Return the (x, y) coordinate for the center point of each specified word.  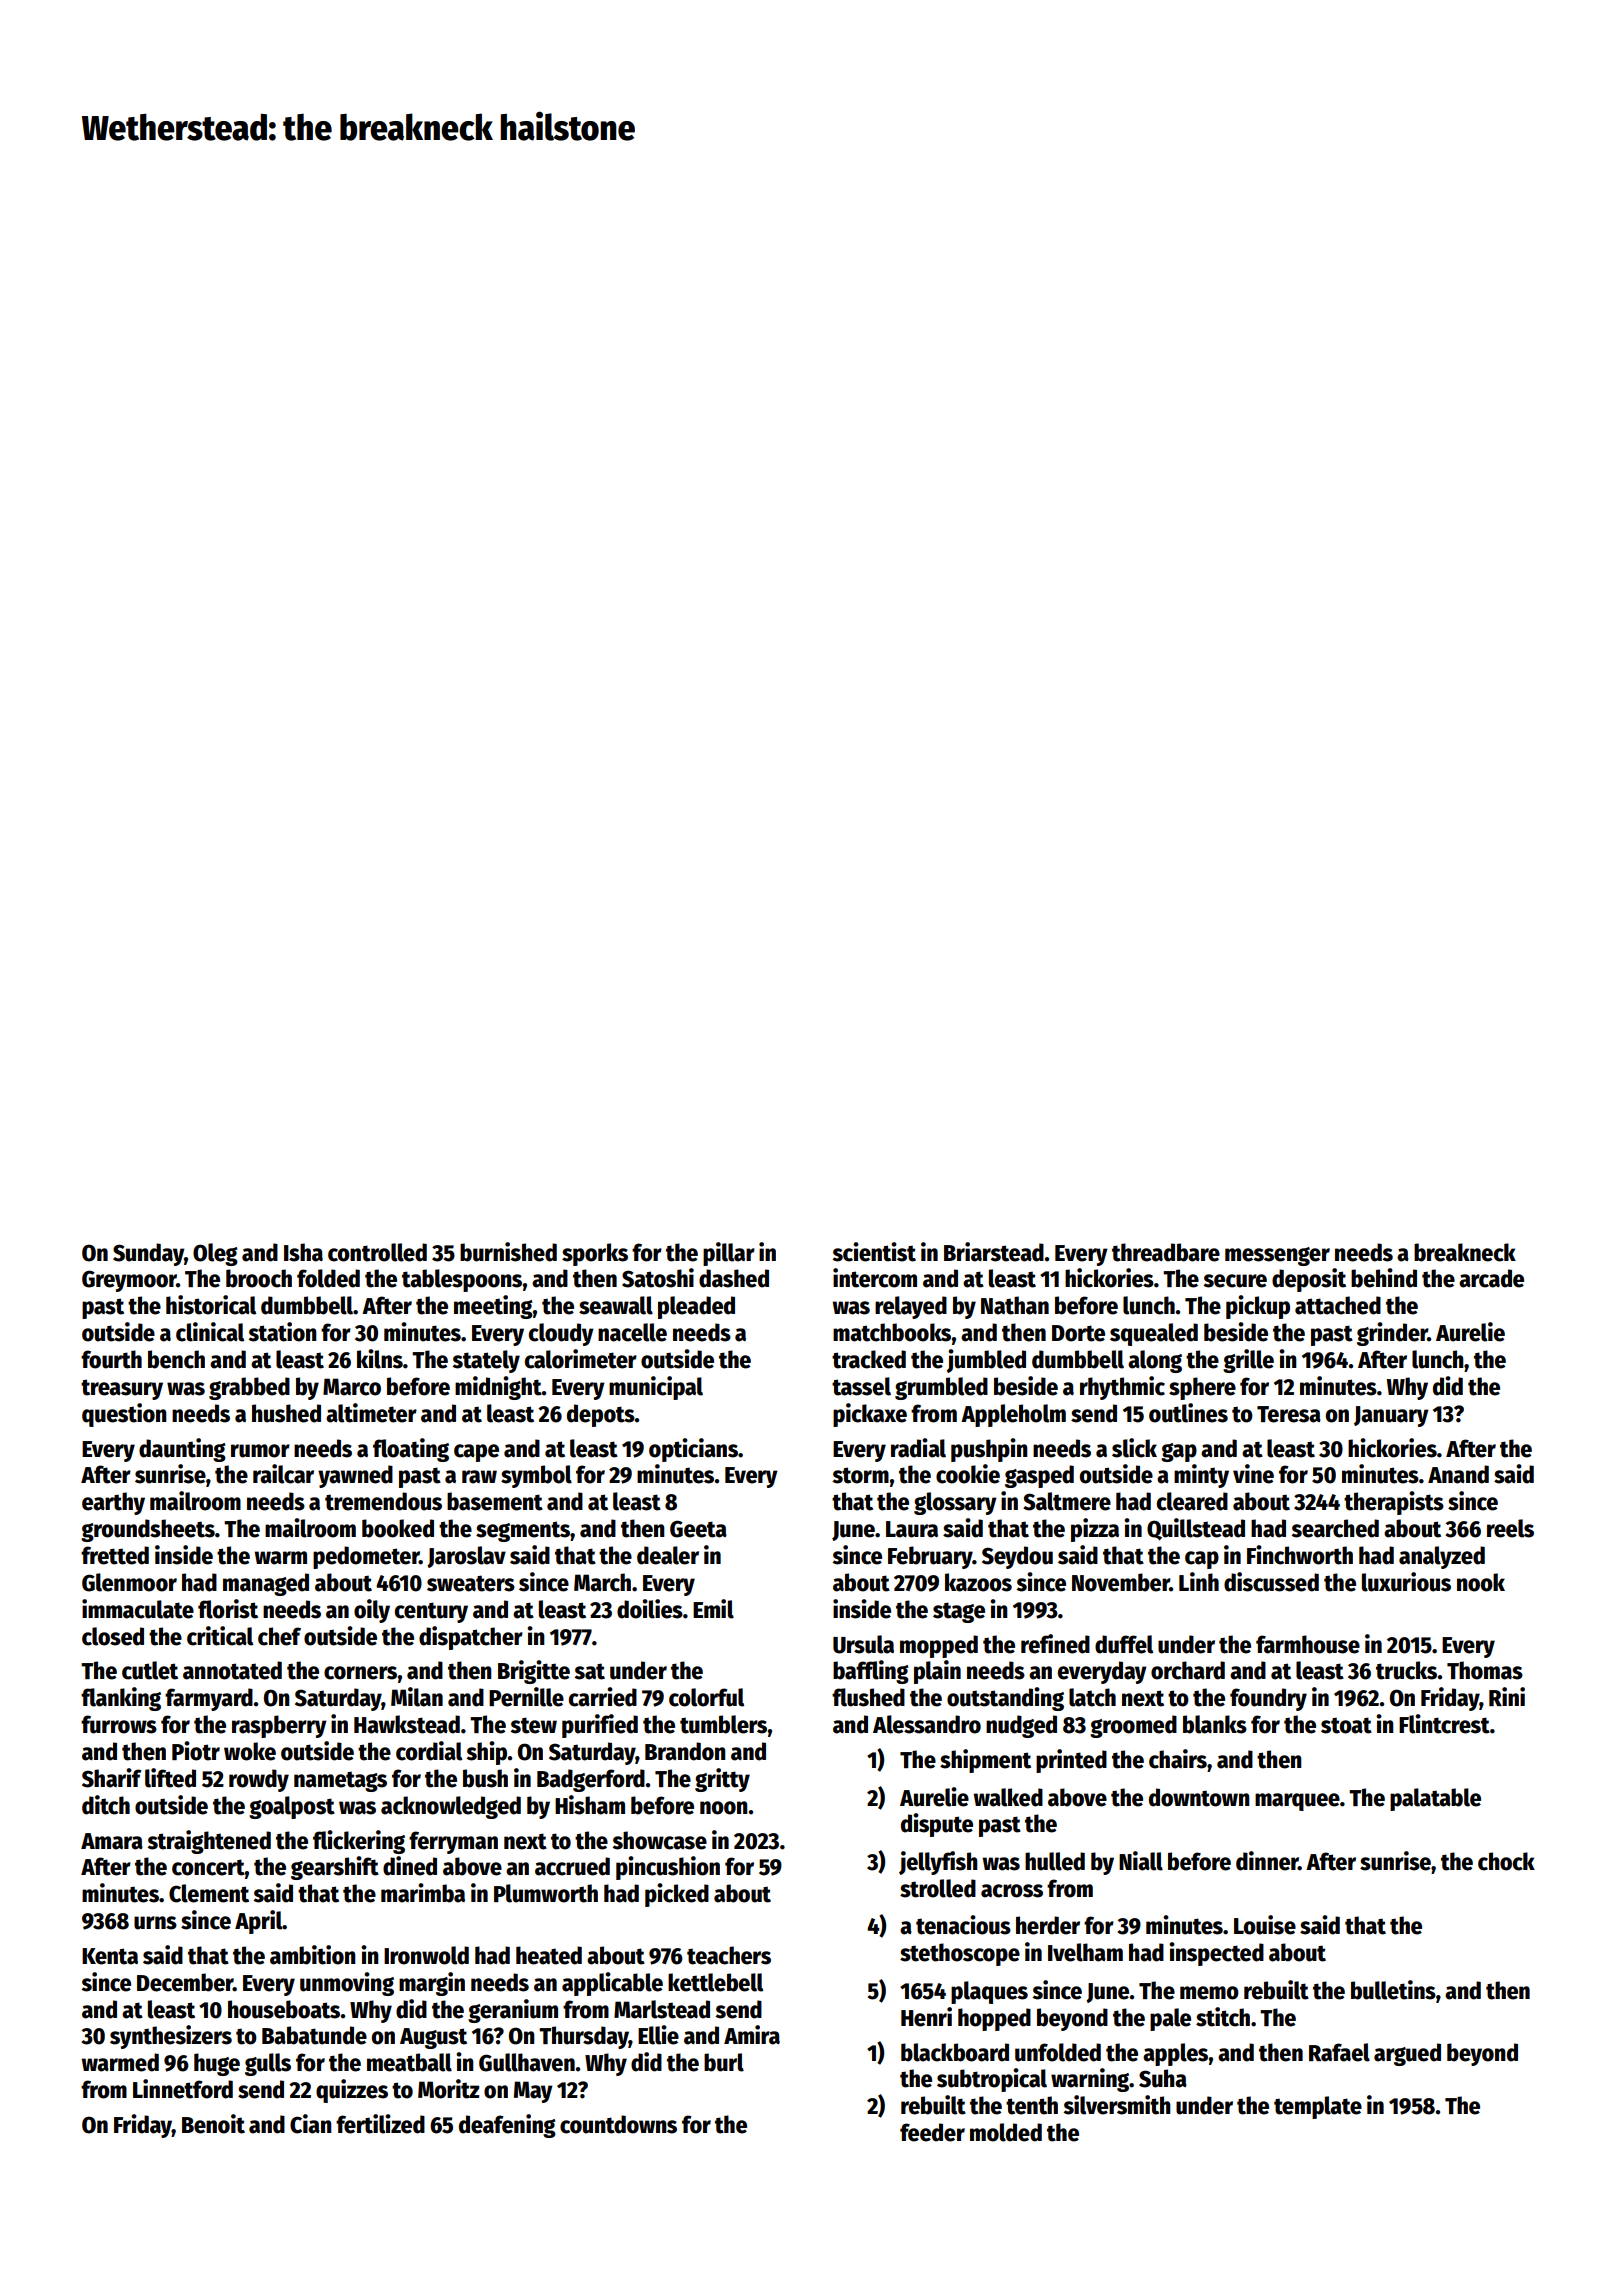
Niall (1141, 1861)
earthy (113, 1503)
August (433, 2038)
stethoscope (960, 1954)
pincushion (668, 1868)
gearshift (335, 1868)
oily (372, 1611)
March (602, 1582)
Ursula (863, 1644)
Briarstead (994, 1252)
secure (1235, 1281)
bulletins (1393, 1990)
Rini (1507, 1696)
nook (1481, 1582)
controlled (377, 1252)
